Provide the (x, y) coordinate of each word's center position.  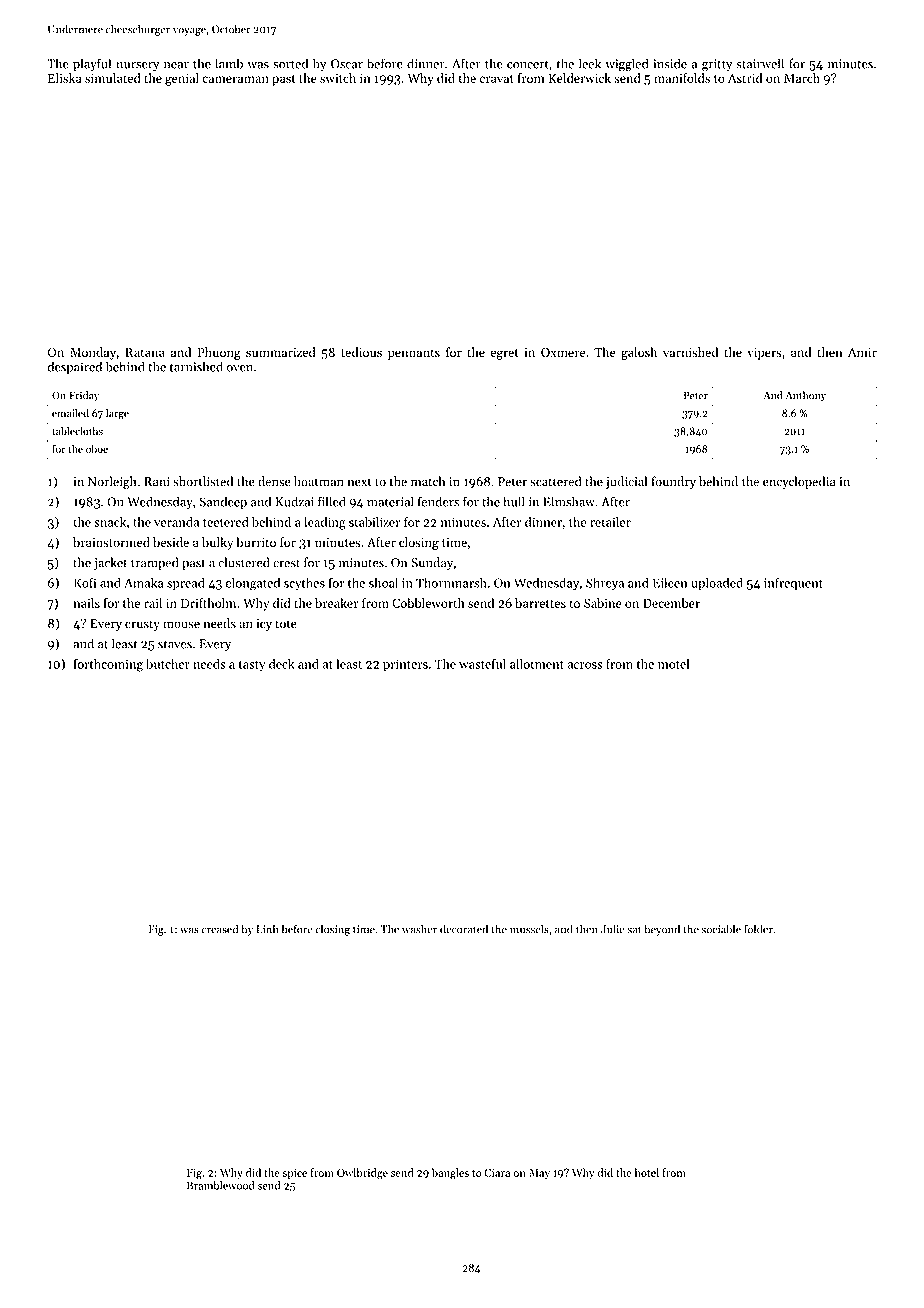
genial (182, 79)
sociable (721, 929)
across (585, 665)
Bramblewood (221, 1185)
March (802, 78)
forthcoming (108, 665)
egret (504, 354)
